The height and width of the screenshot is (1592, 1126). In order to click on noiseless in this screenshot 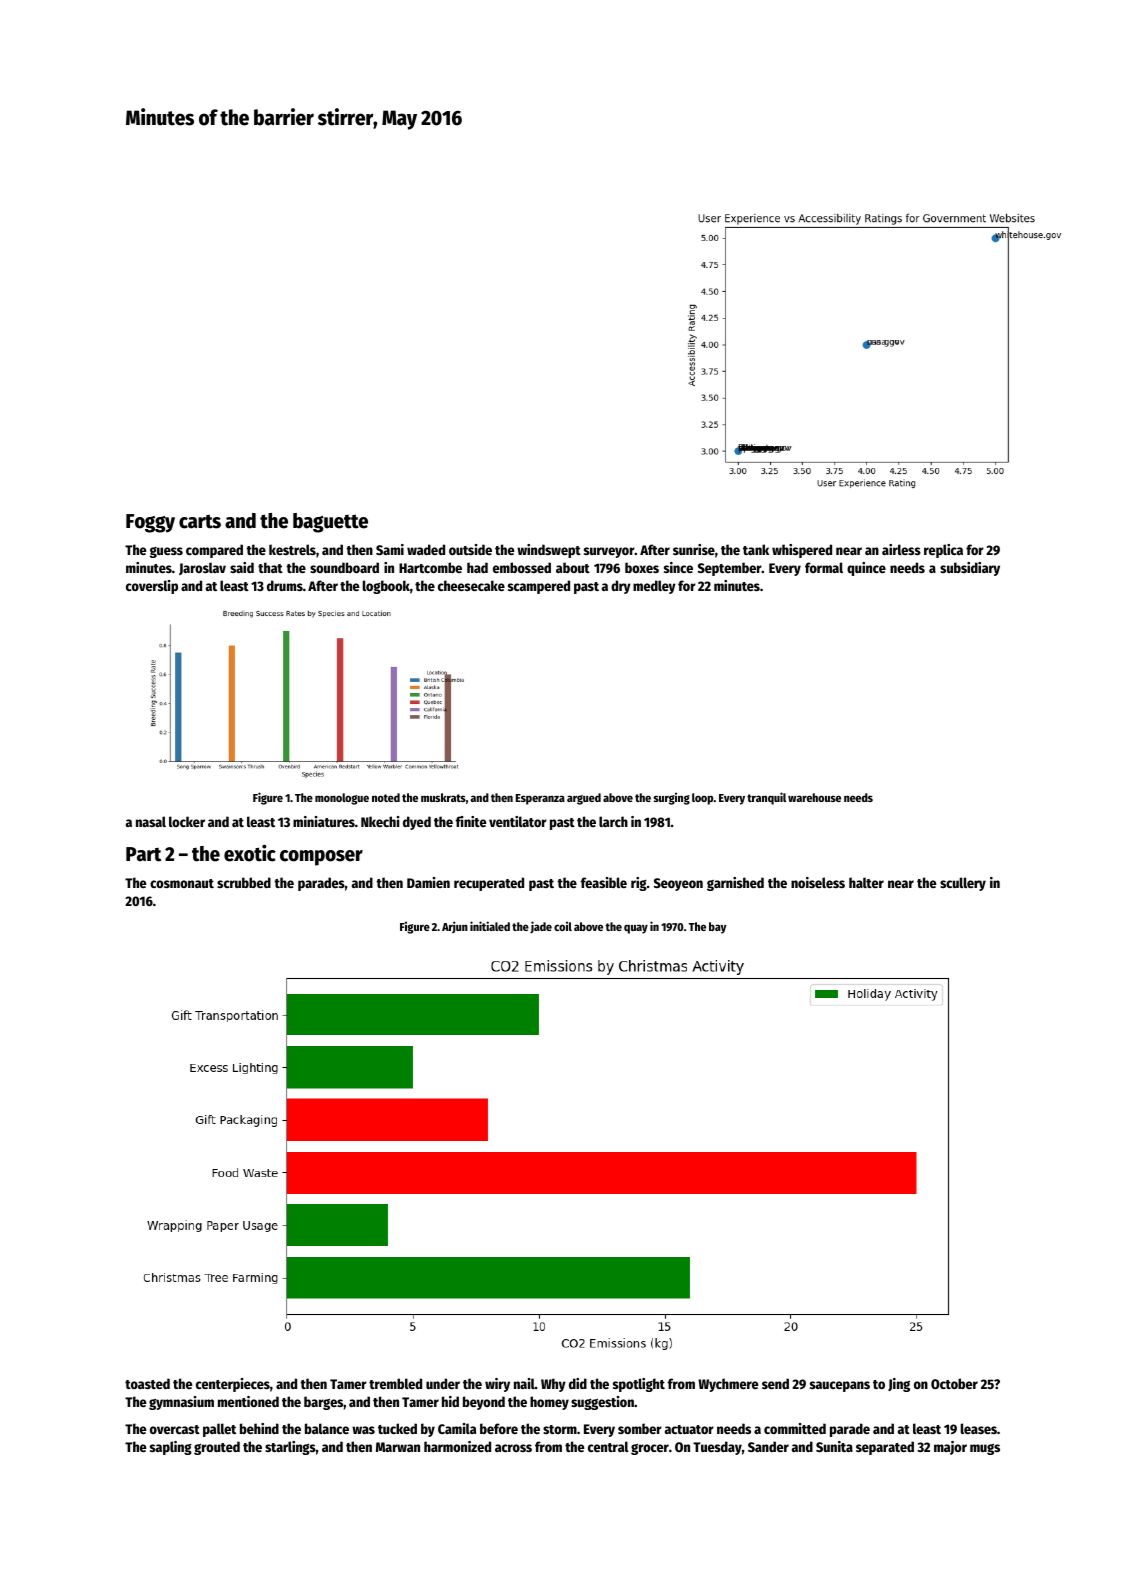, I will do `click(818, 882)`.
